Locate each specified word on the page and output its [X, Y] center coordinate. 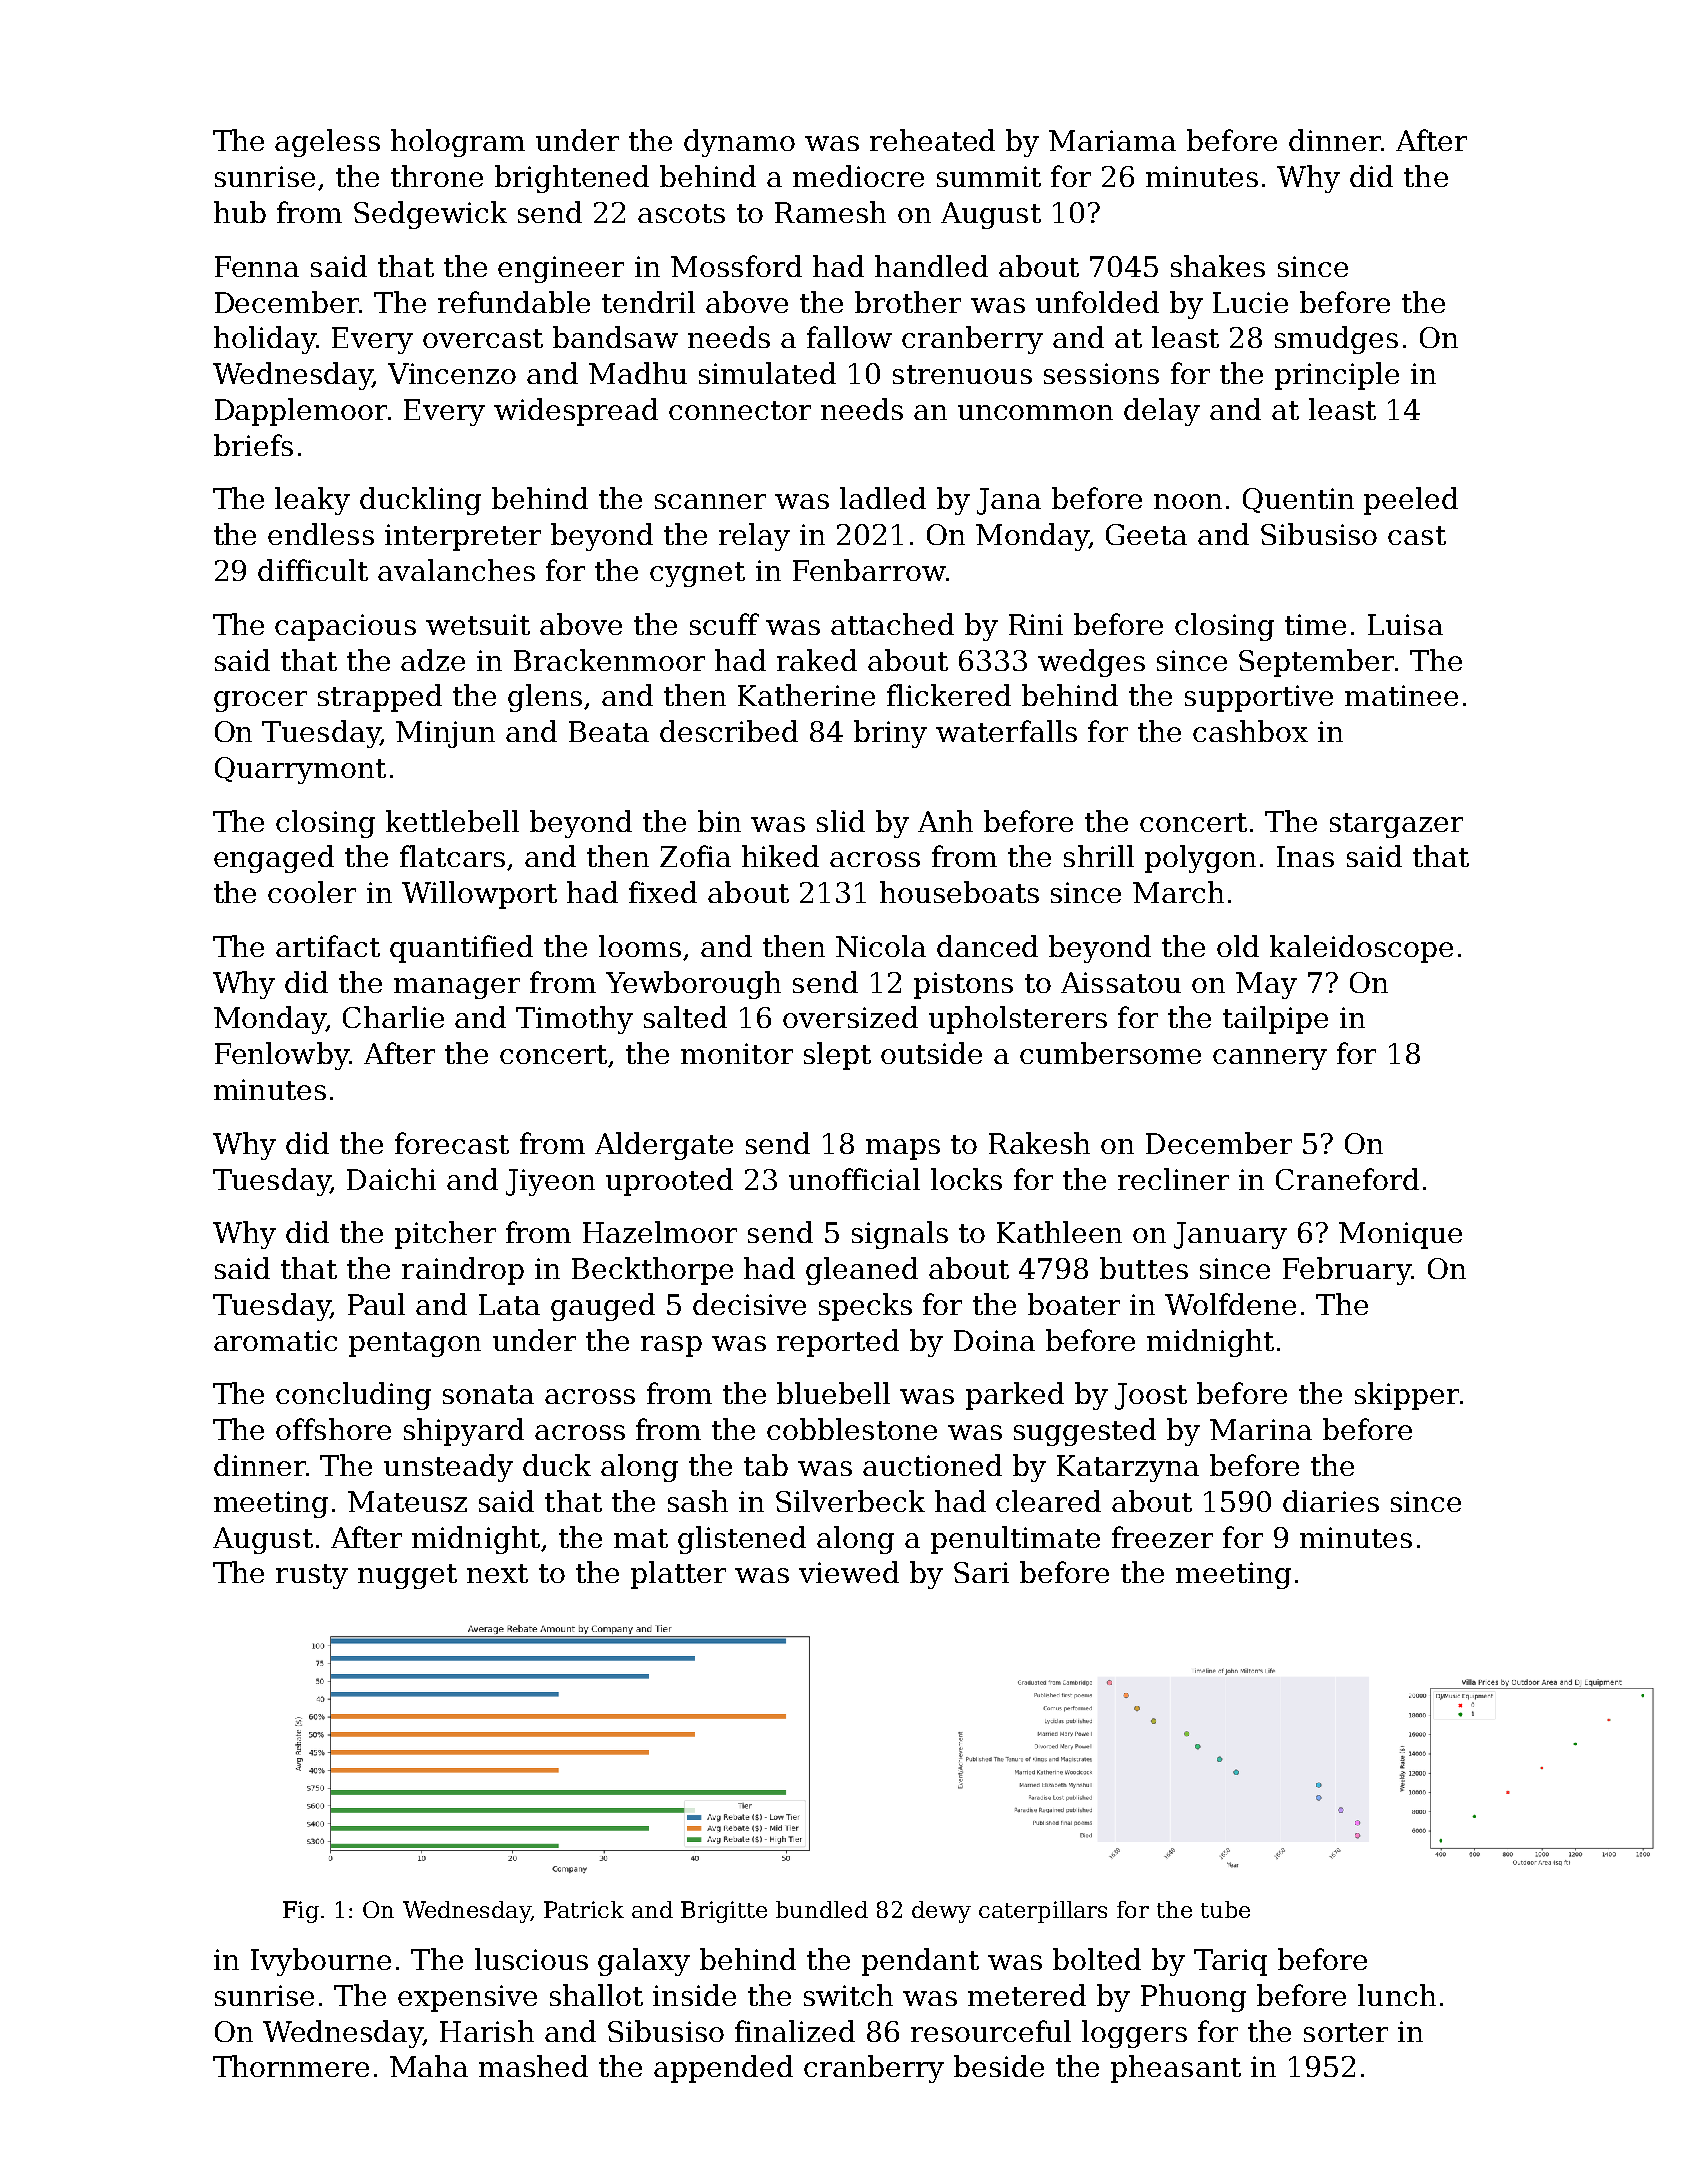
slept [837, 1056]
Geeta [1146, 534]
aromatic [275, 1340]
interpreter [463, 537]
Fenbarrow [869, 570]
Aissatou [1121, 982]
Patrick [584, 1909]
